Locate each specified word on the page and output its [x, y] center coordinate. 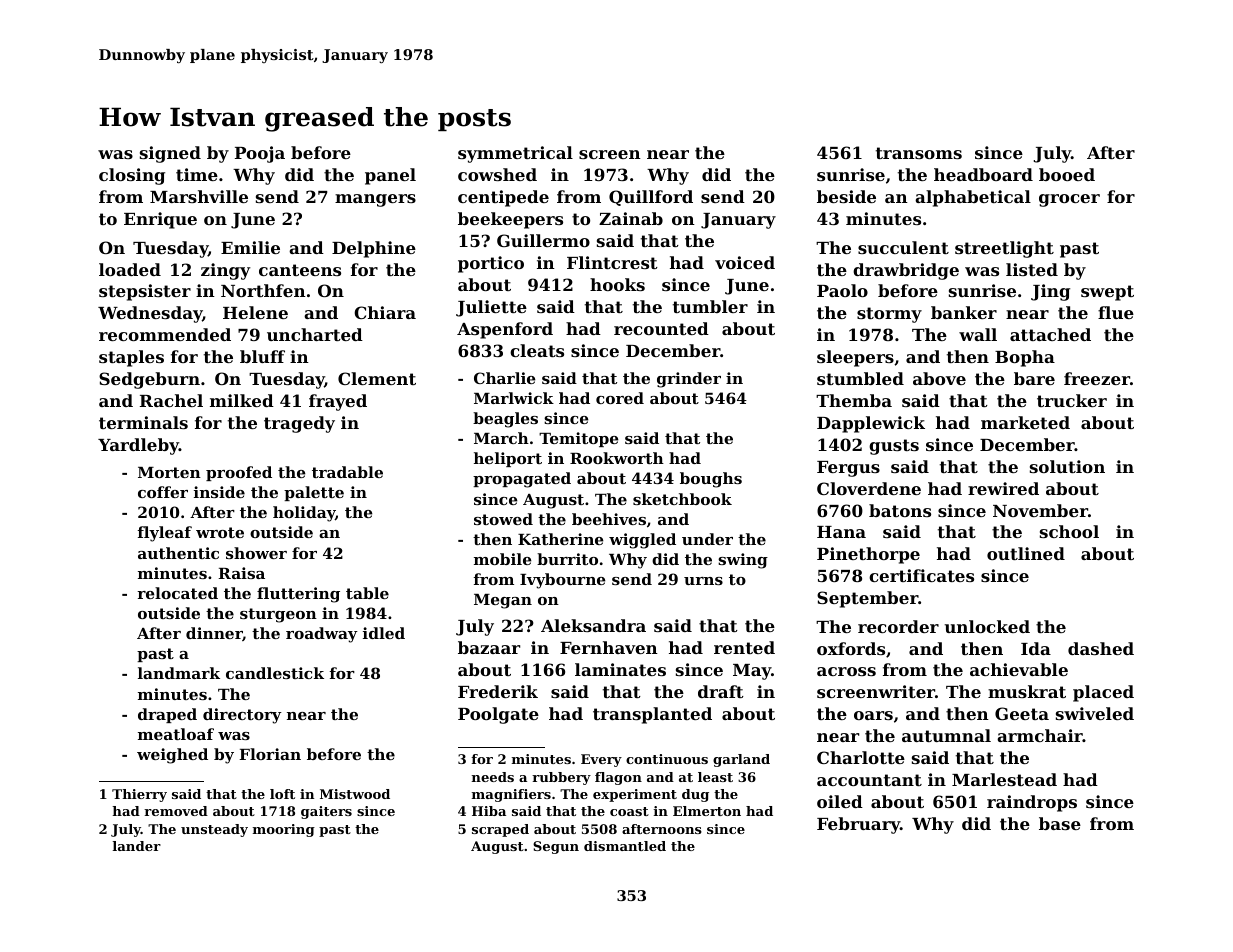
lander [137, 846]
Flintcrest [612, 262]
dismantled [625, 846]
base [1060, 823]
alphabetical [973, 198]
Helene [255, 312]
